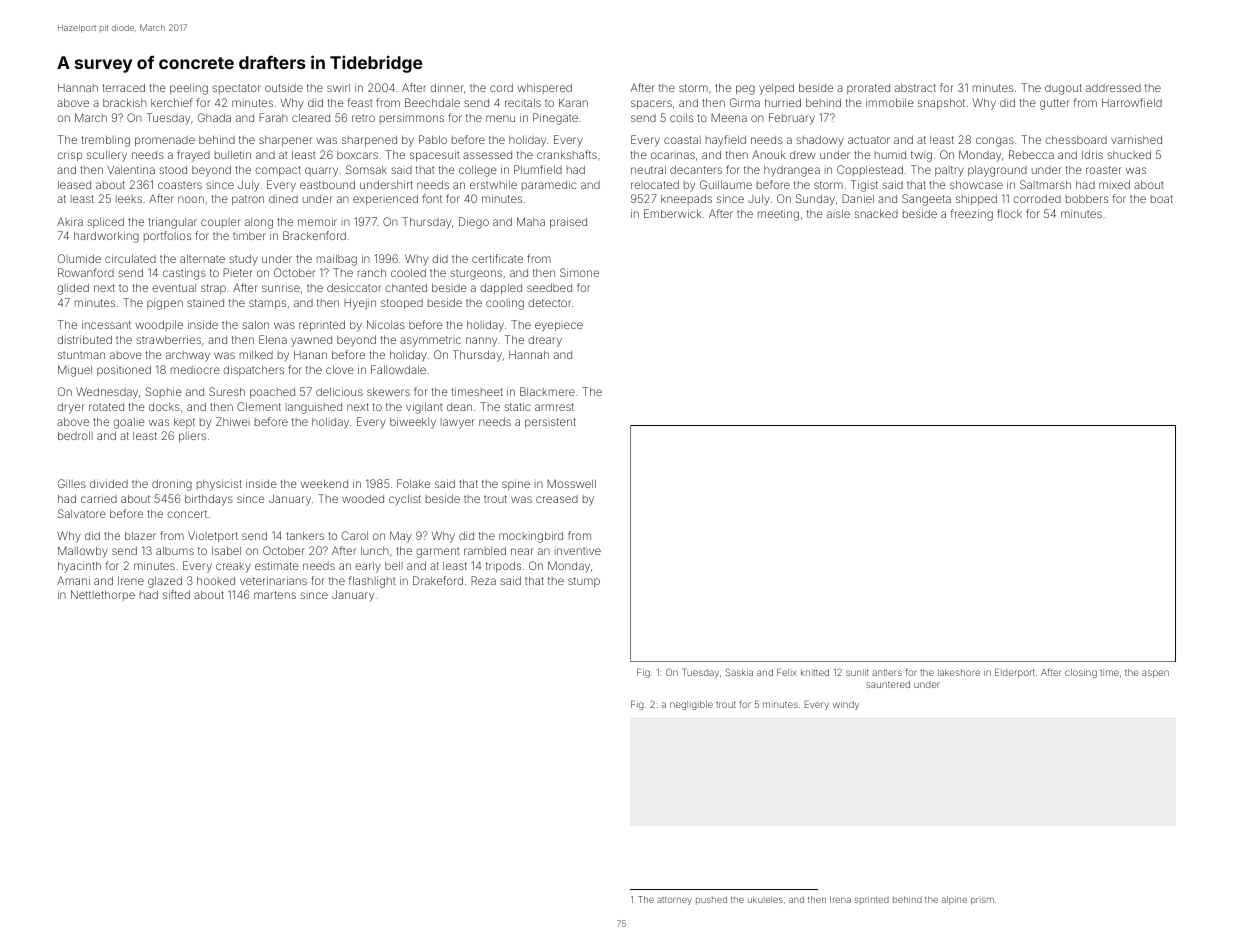 The height and width of the image is (952, 1233). What do you see at coordinates (1113, 88) in the image?
I see `addressed` at bounding box center [1113, 88].
